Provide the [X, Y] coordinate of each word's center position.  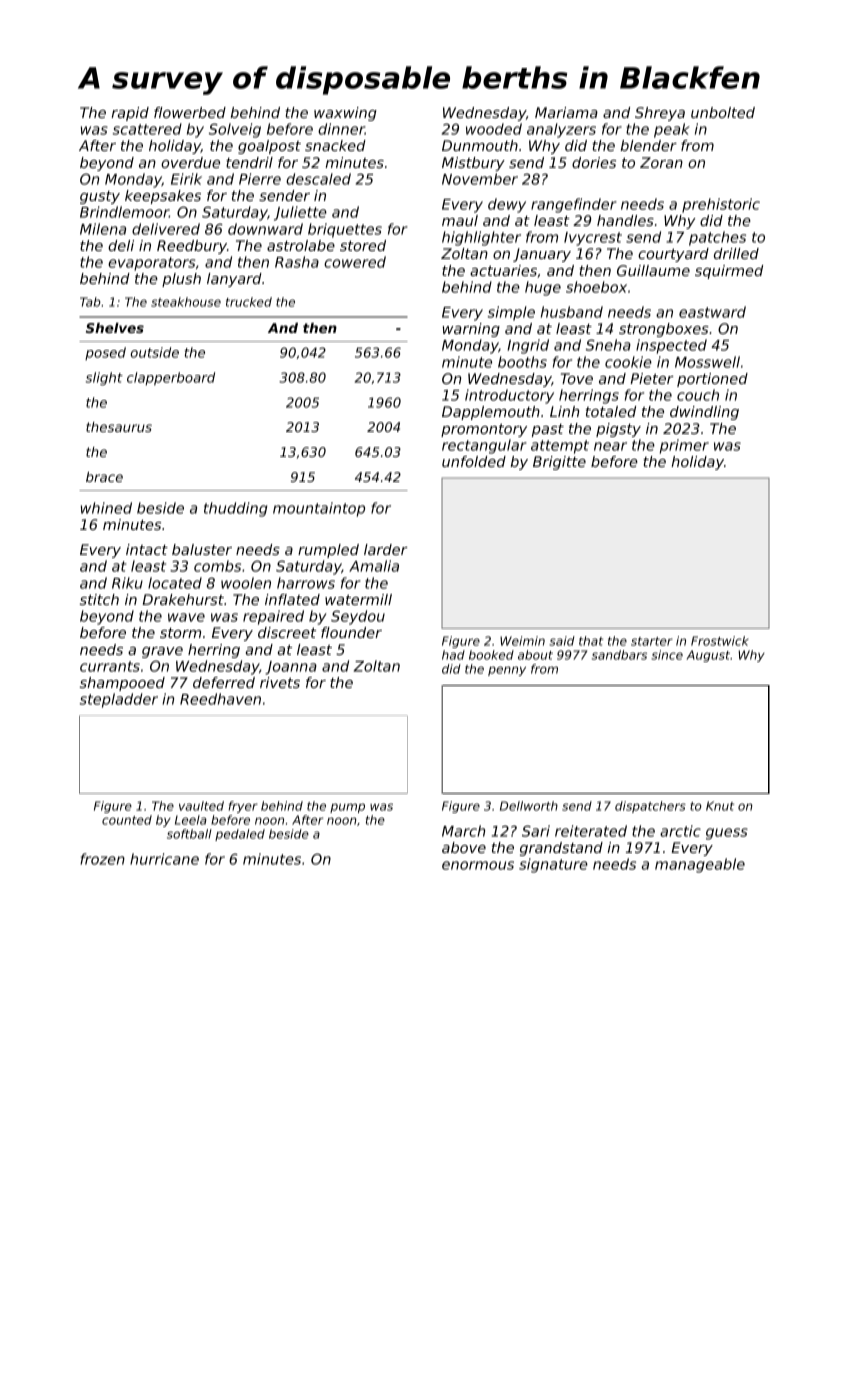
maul [460, 220]
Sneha [608, 345]
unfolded [474, 461]
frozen [102, 859]
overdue [190, 162]
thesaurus [119, 427]
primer [684, 446]
